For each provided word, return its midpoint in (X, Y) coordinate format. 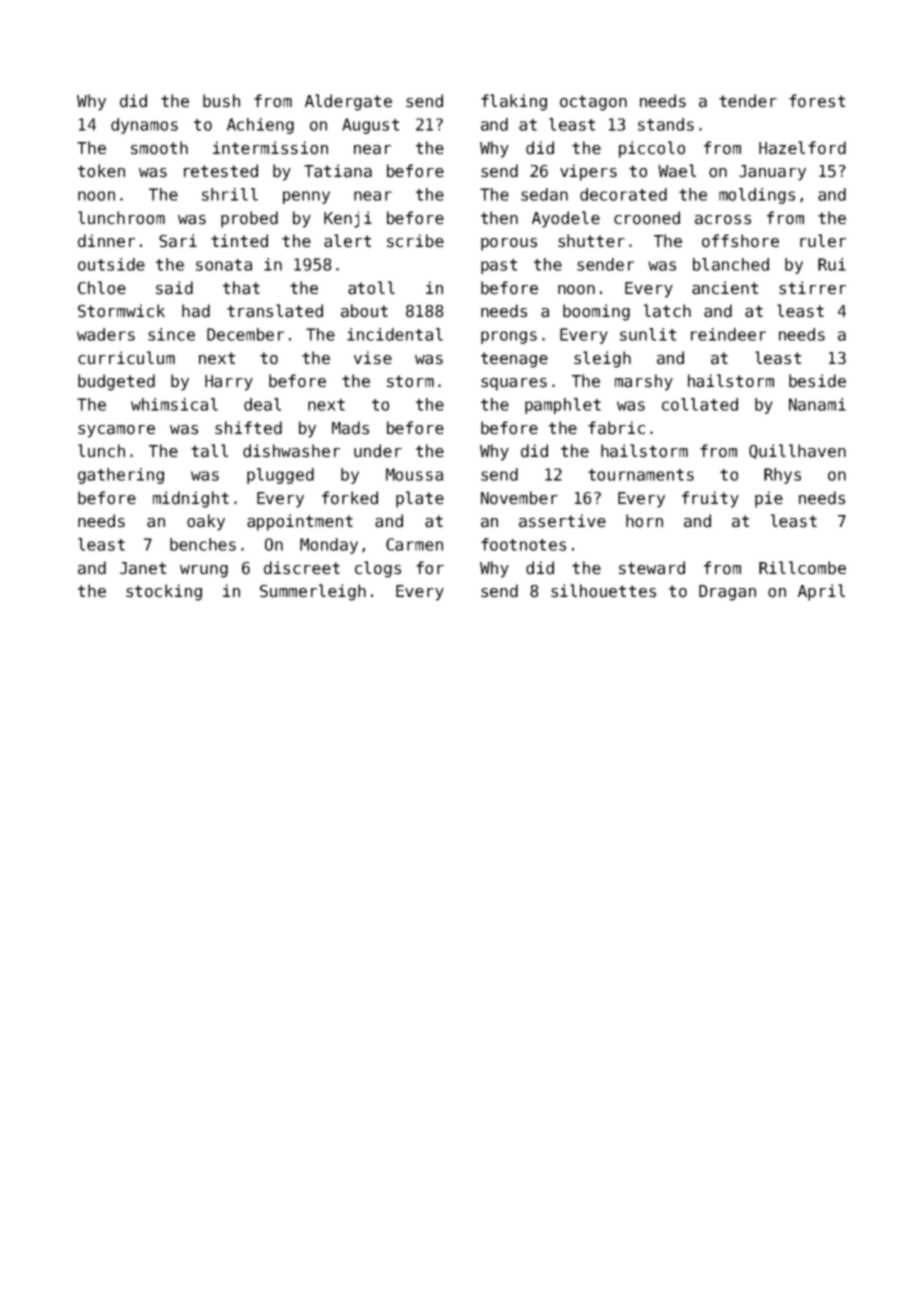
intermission (270, 148)
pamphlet (563, 406)
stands (666, 124)
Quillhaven (797, 451)
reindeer (728, 334)
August (370, 126)
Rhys (782, 476)
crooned (647, 218)
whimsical (174, 404)
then (499, 218)
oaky (206, 522)
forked (350, 498)
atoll (371, 288)
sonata (224, 265)
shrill (230, 194)
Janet (143, 568)
